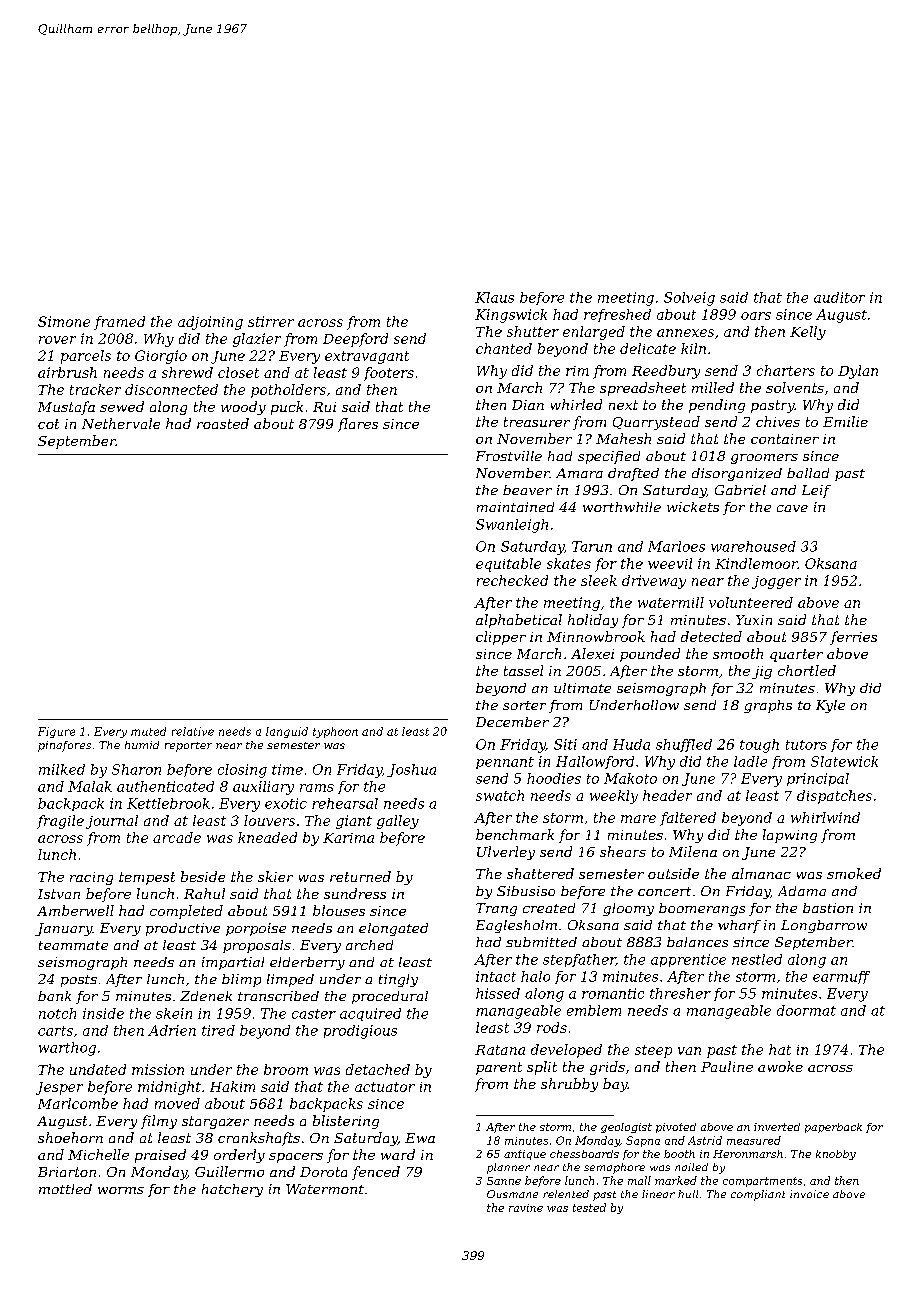  Describe the element at coordinates (119, 323) in the image. I see `framed` at that location.
